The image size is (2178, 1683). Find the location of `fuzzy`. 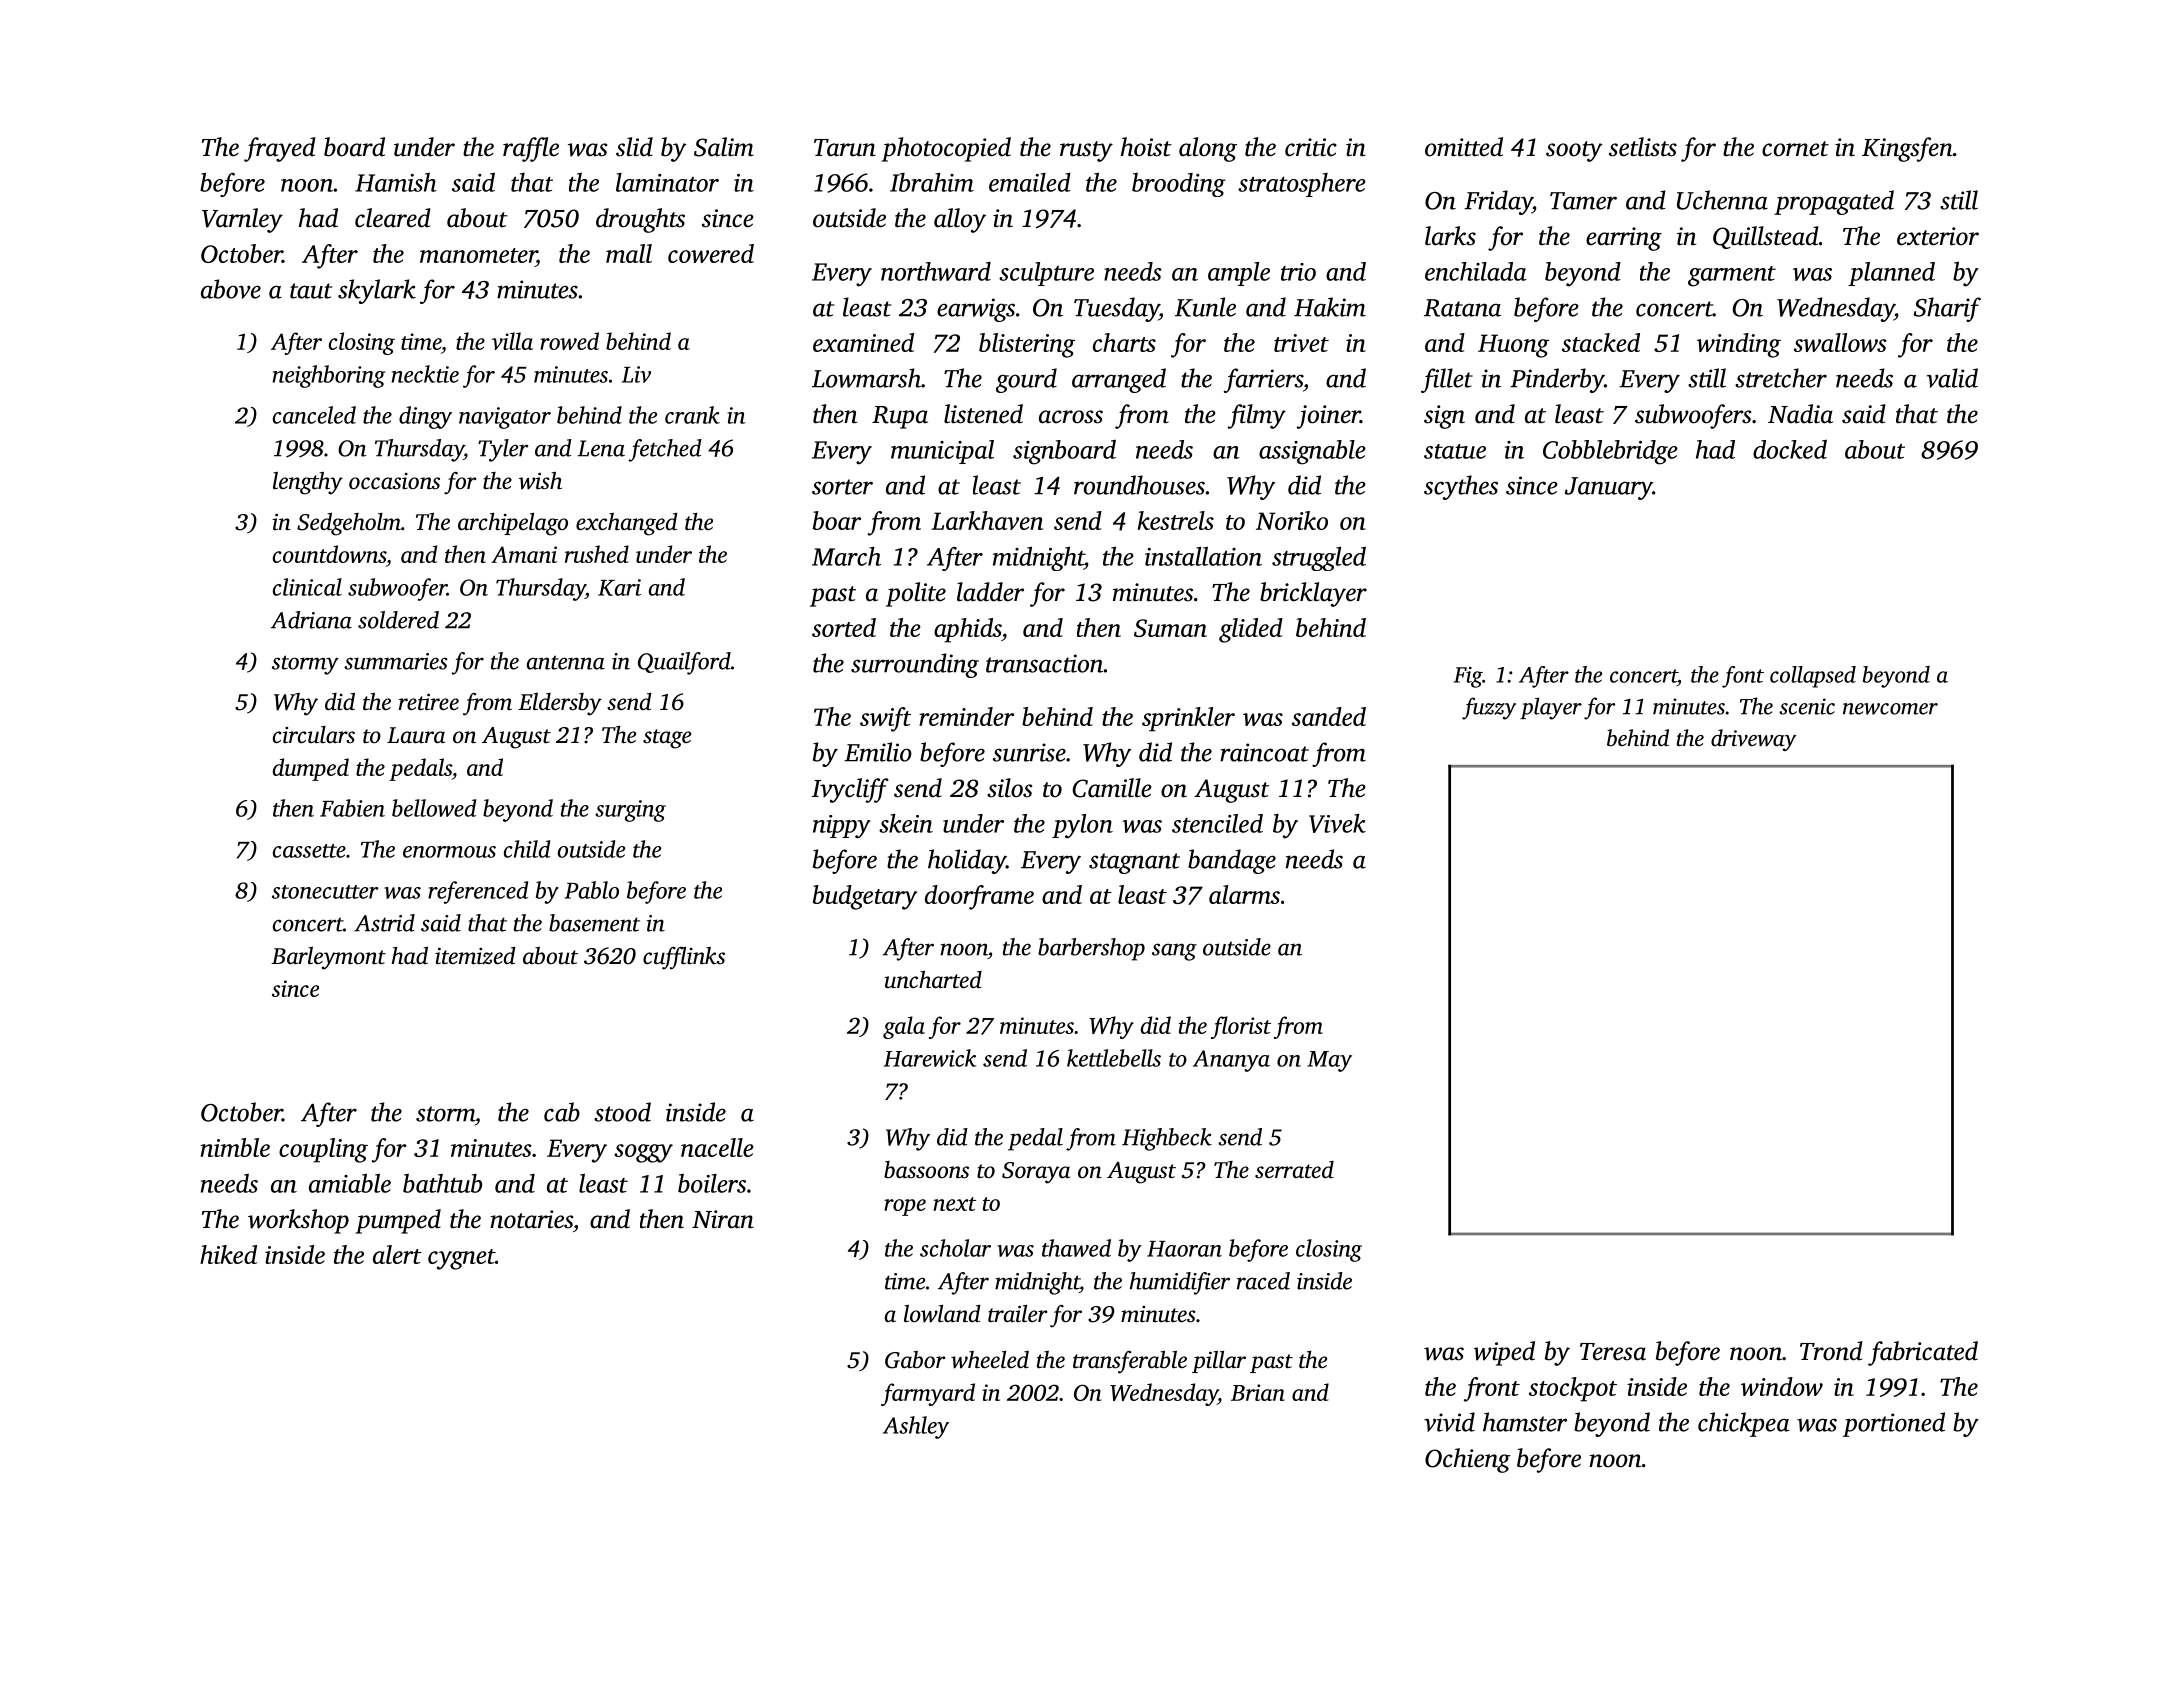

fuzzy is located at coordinates (1489, 708).
